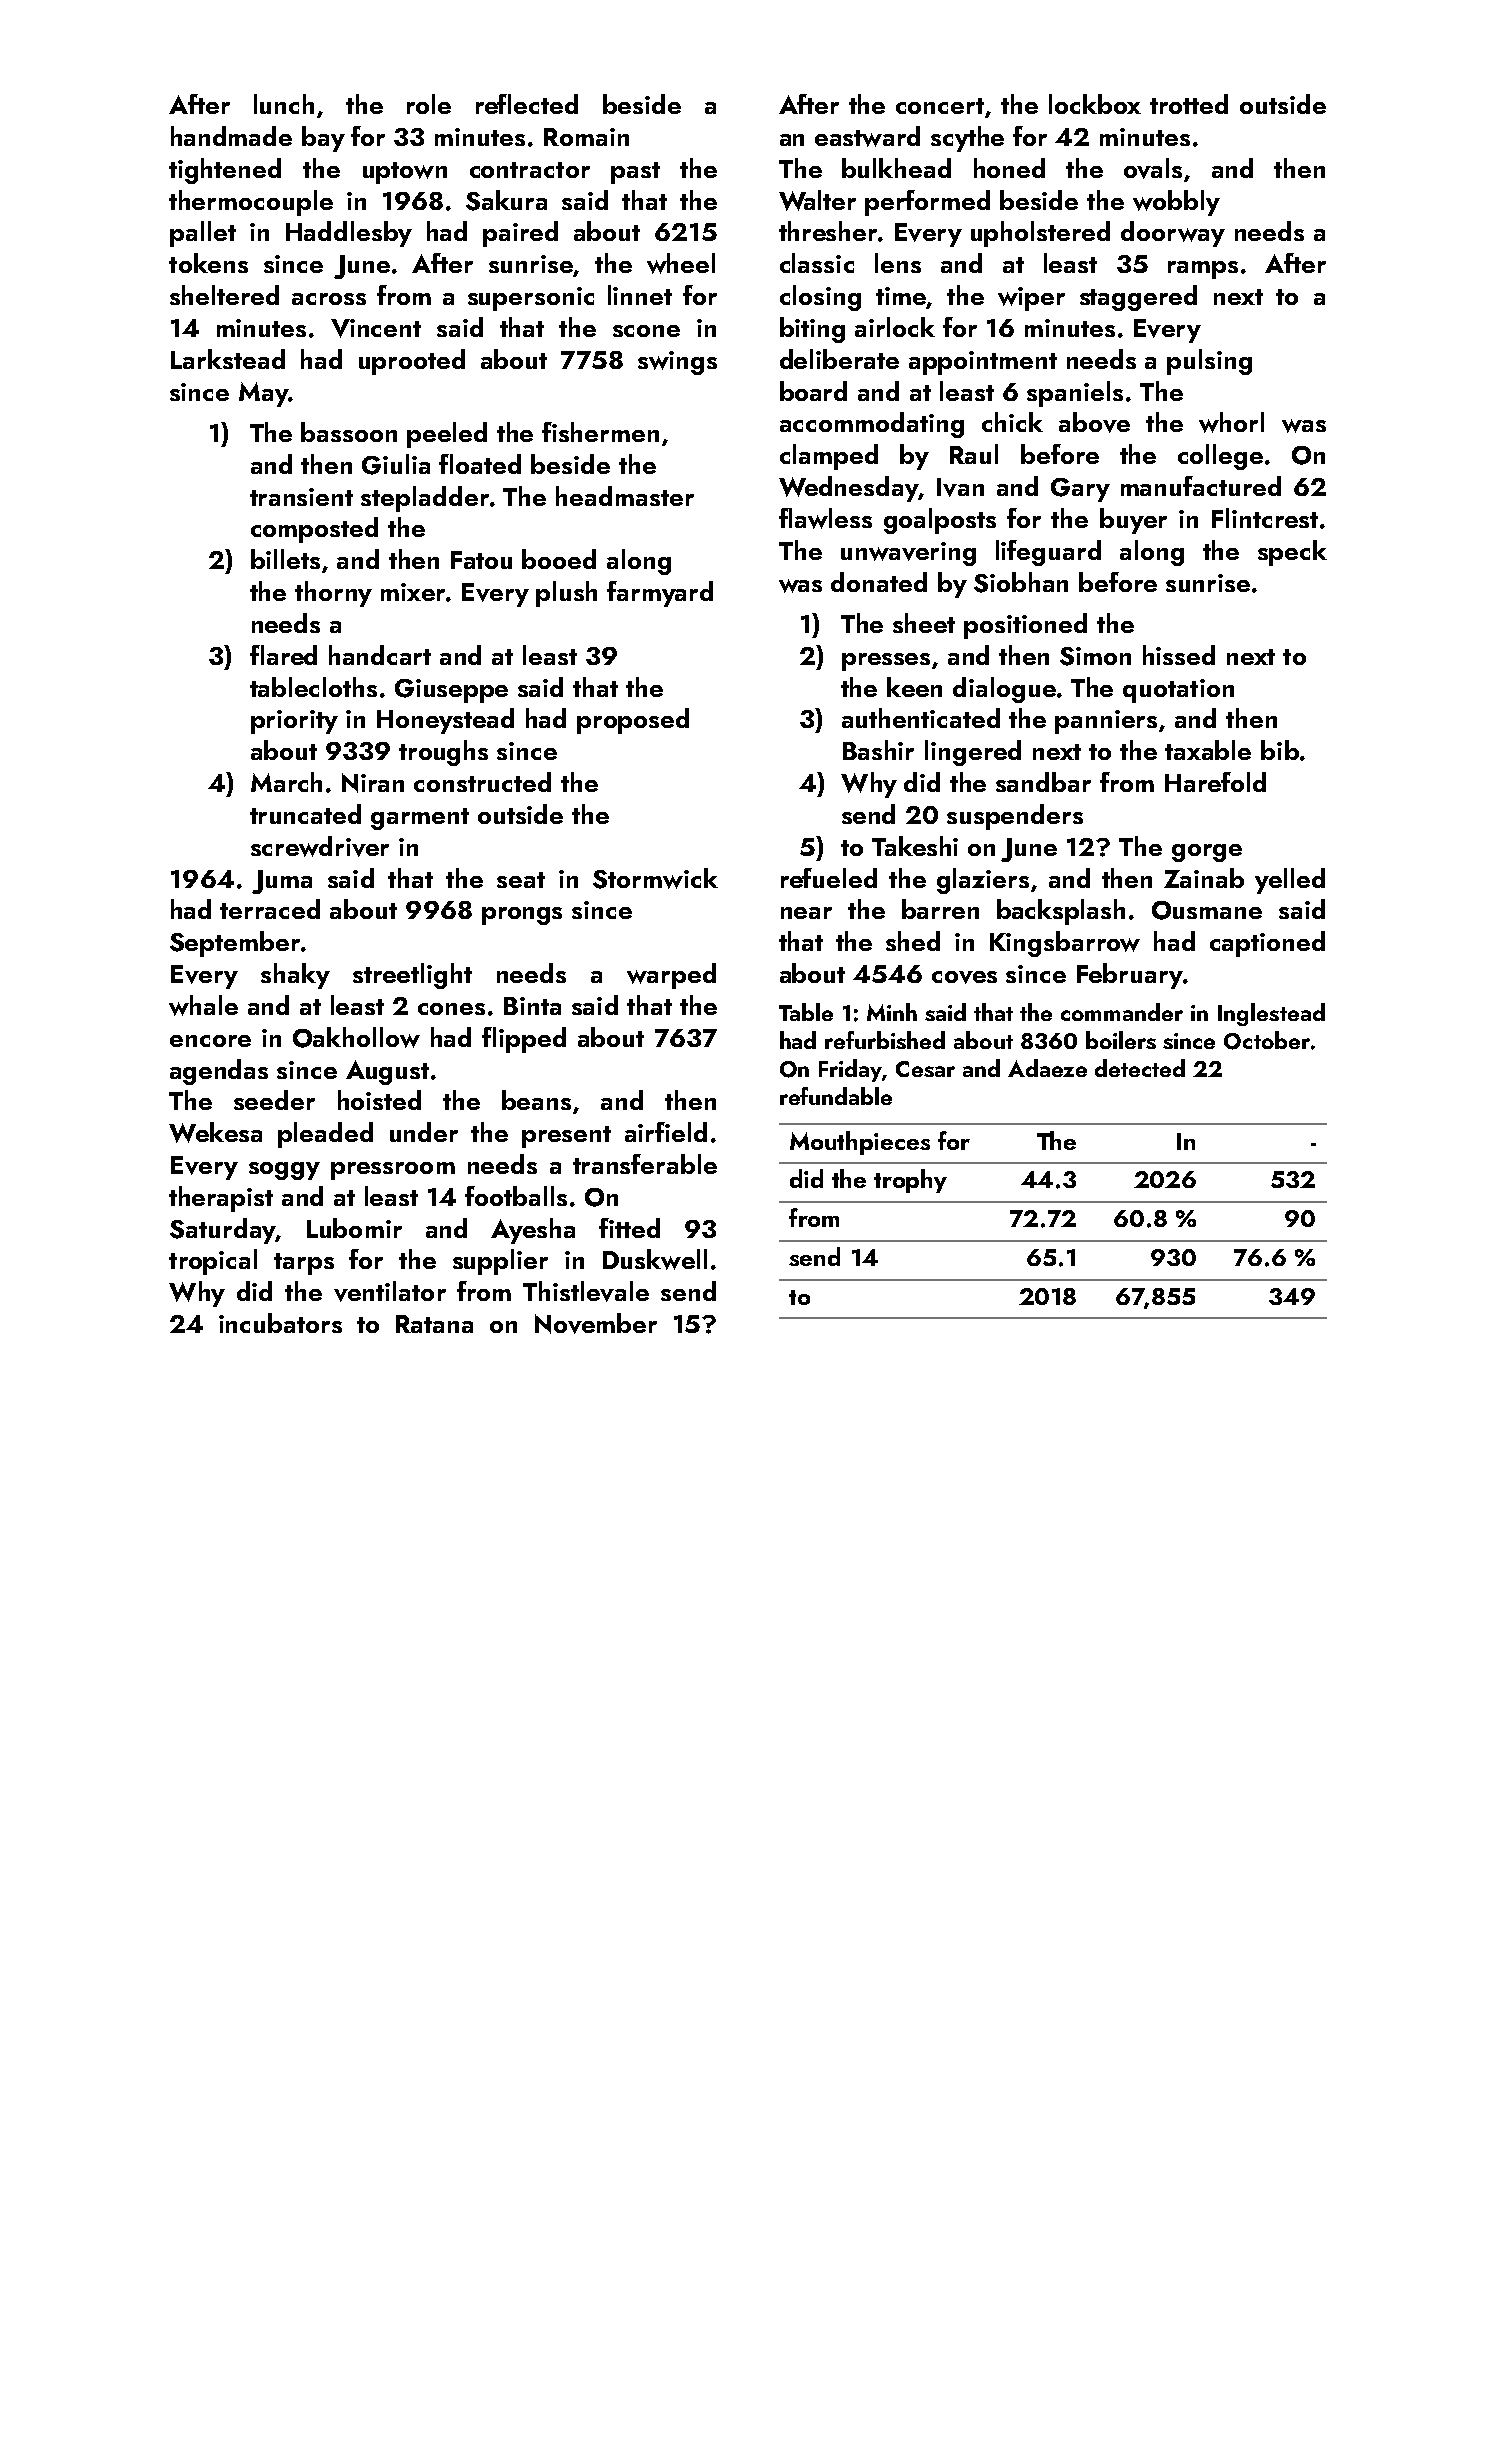 This screenshot has width=1496, height=2464. What do you see at coordinates (817, 200) in the screenshot?
I see `Walter` at bounding box center [817, 200].
